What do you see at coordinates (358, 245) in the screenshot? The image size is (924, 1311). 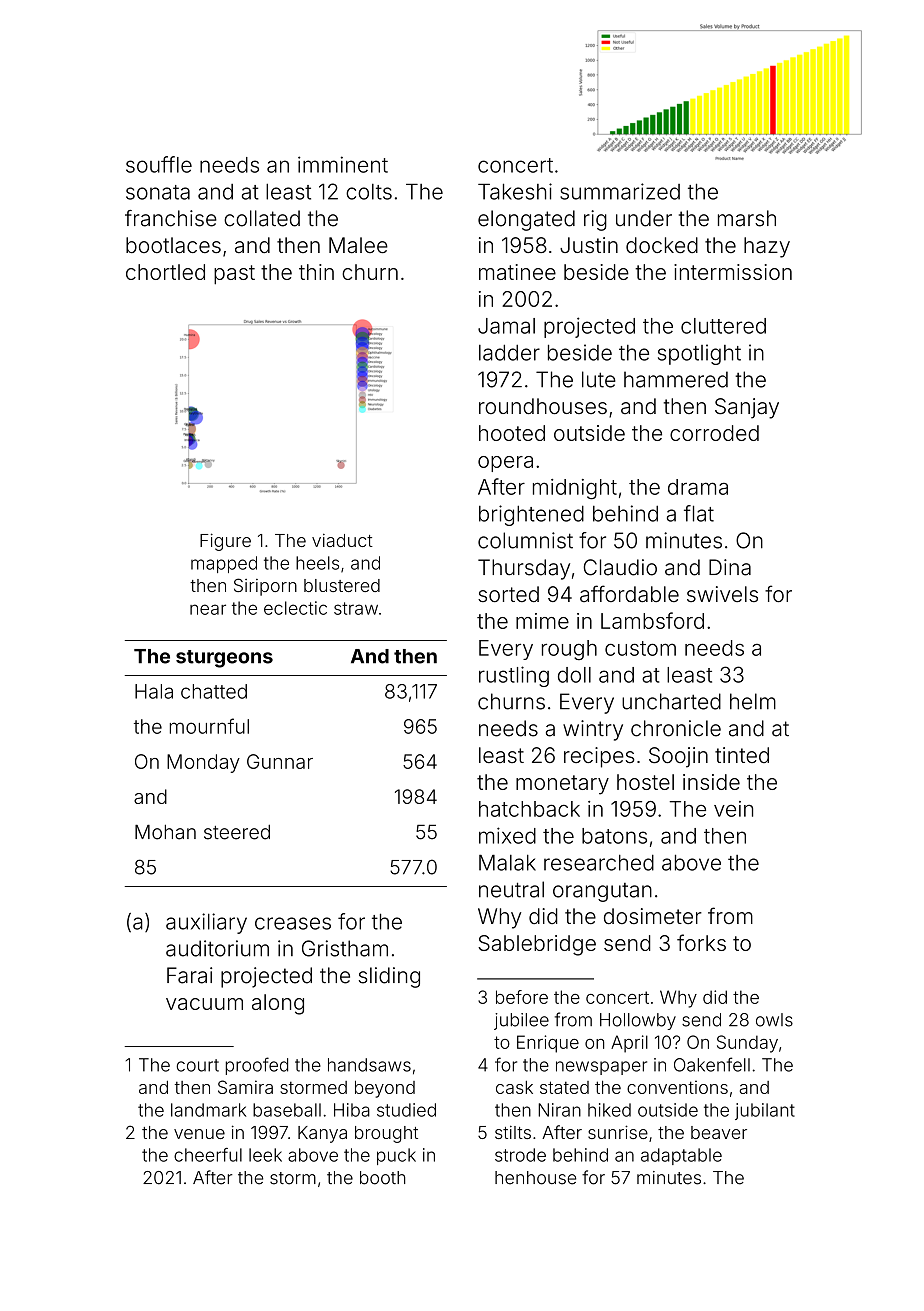 I see `Malee` at bounding box center [358, 245].
